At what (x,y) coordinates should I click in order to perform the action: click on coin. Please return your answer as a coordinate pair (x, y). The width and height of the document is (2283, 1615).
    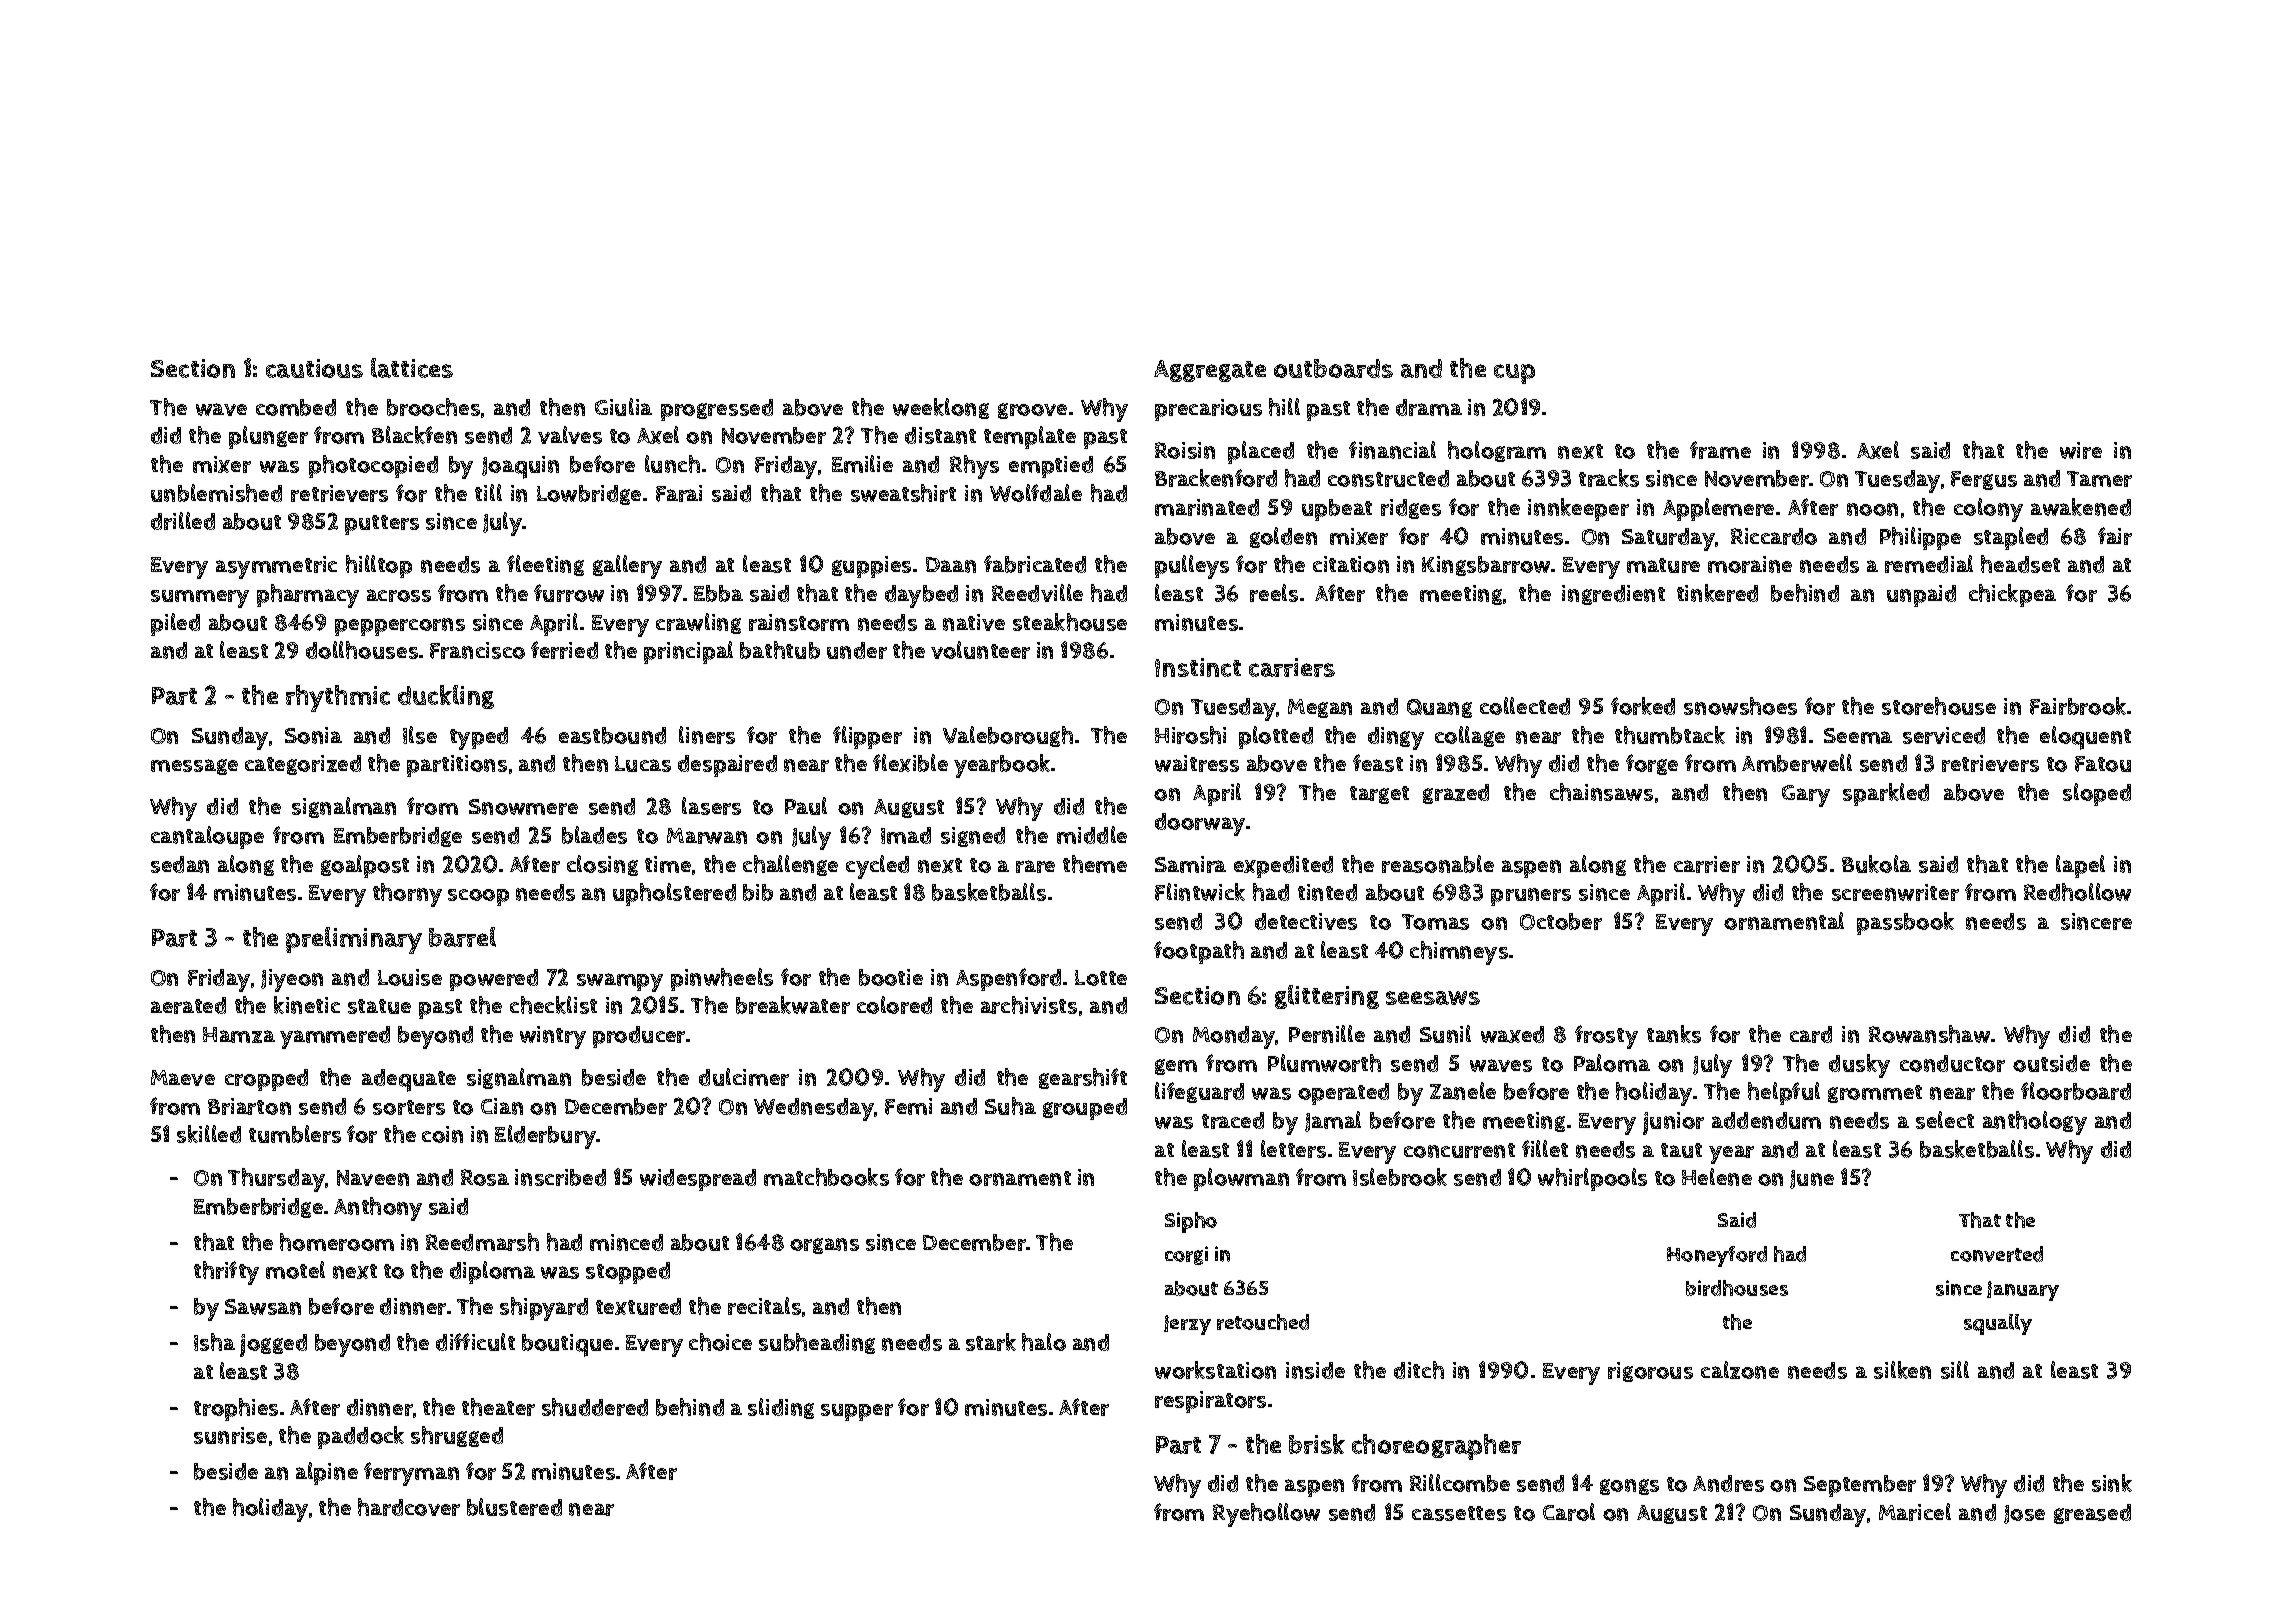
    Looking at the image, I should click on (442, 1134).
